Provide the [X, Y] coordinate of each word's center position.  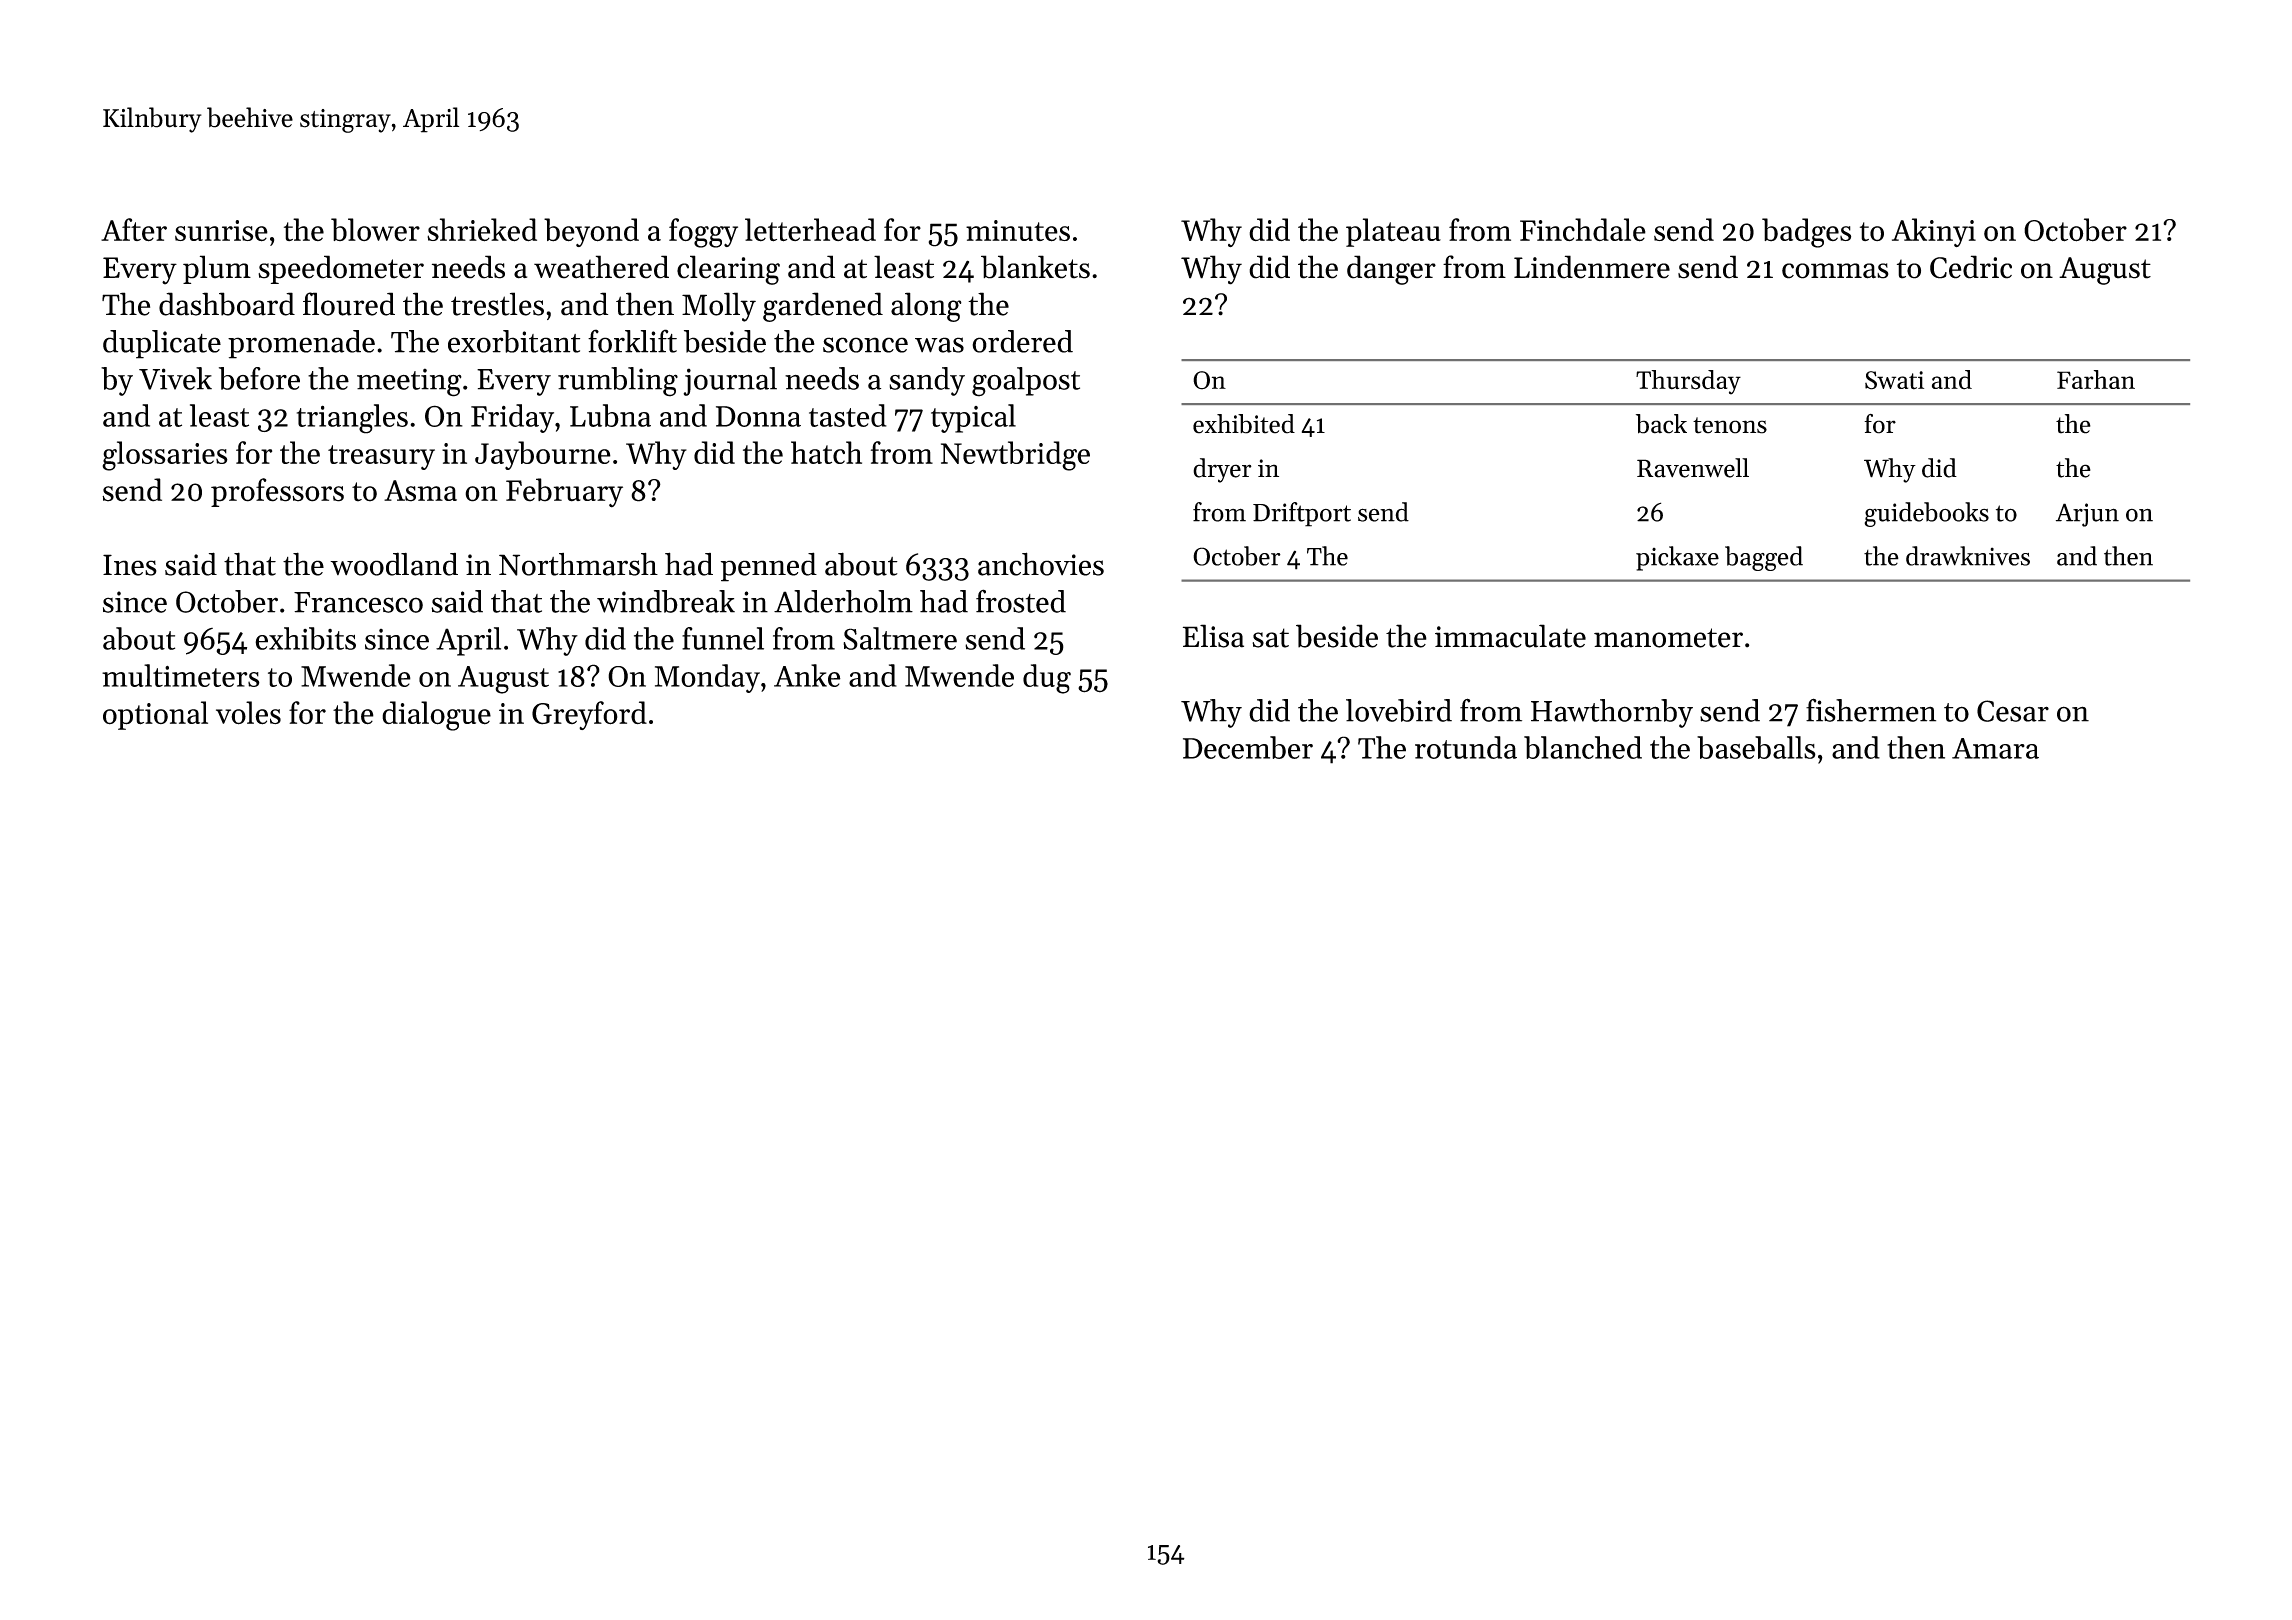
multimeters [181, 675]
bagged [1764, 558]
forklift [632, 341]
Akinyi [1934, 232]
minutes [1018, 231]
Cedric [1971, 267]
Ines [130, 565]
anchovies [1041, 564]
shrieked [482, 230]
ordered [1022, 341]
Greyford [589, 715]
